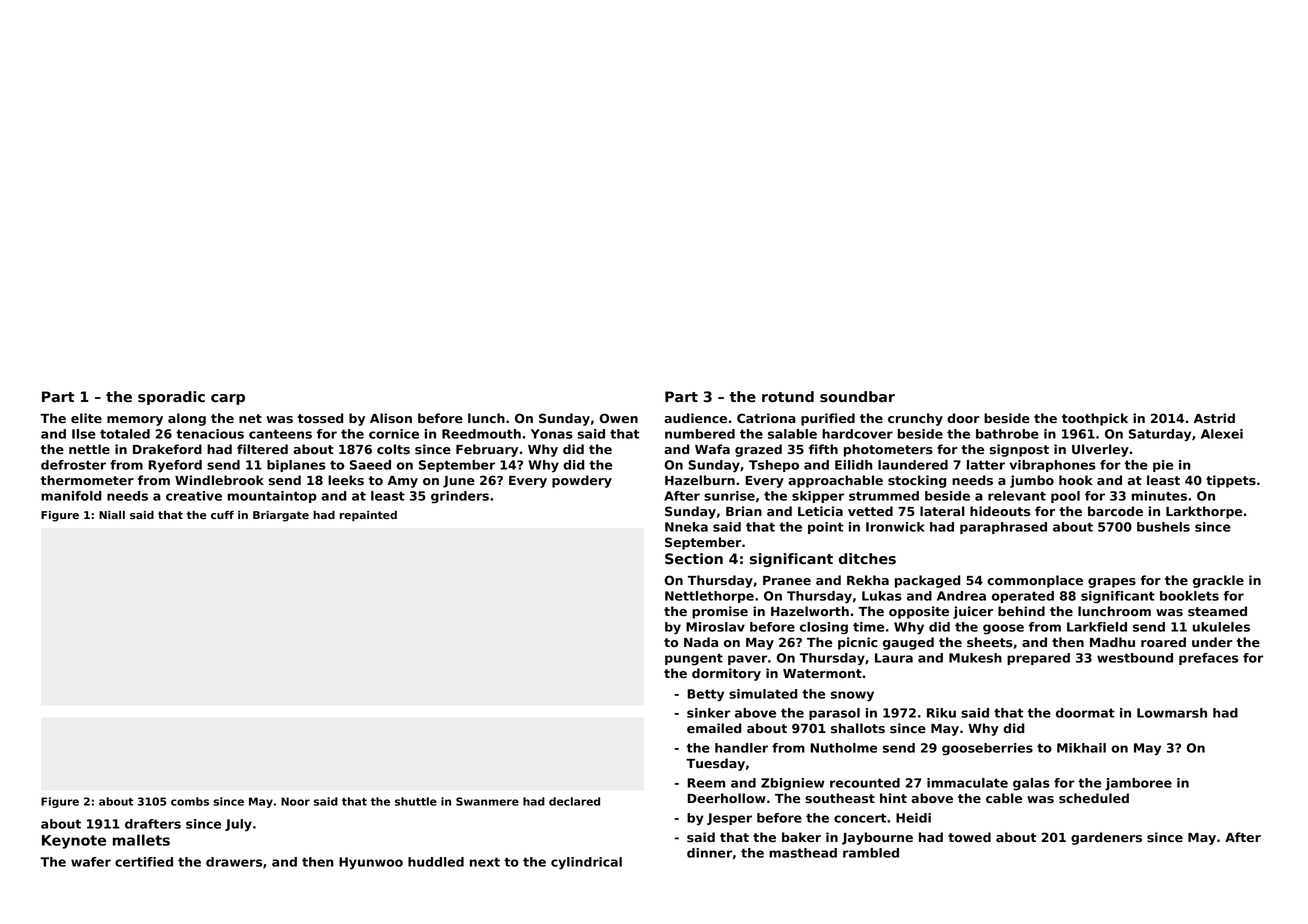 Image resolution: width=1308 pixels, height=924 pixels. I want to click on lateral, so click(942, 511).
